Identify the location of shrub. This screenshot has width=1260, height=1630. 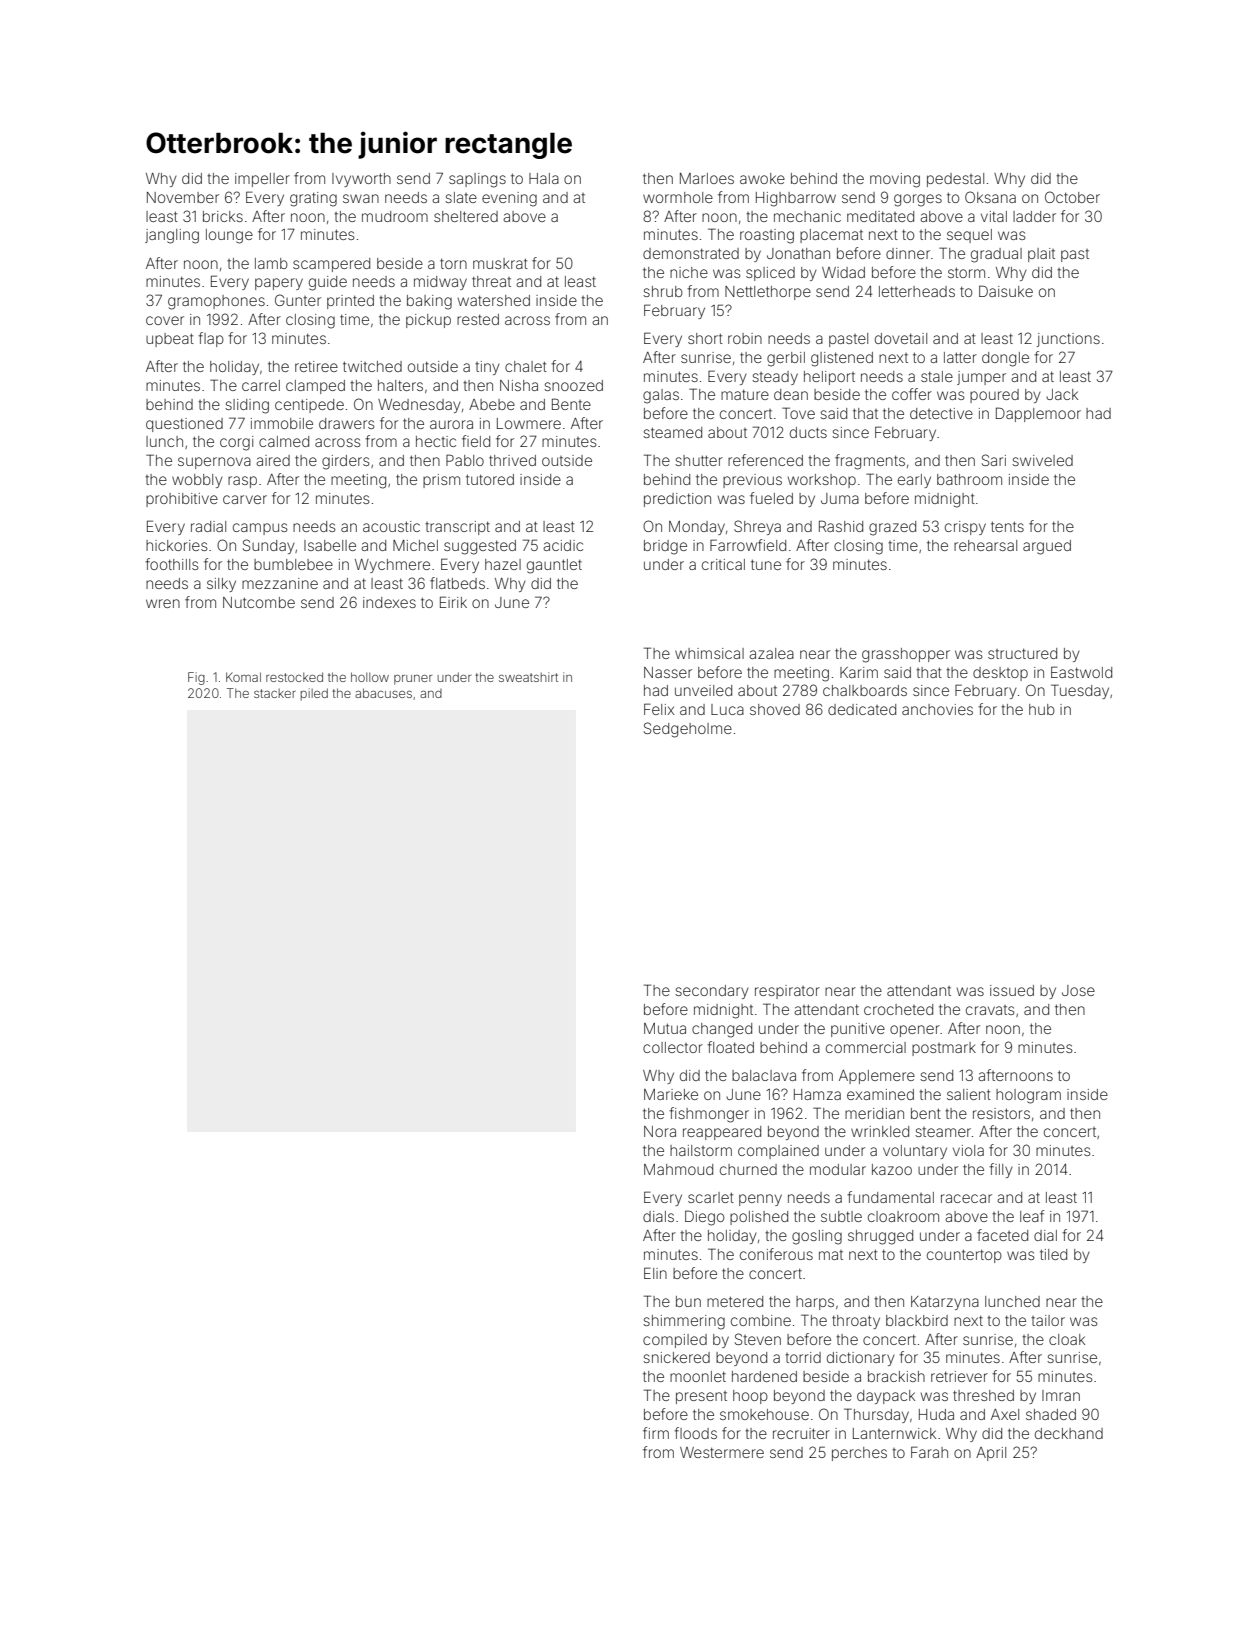
(663, 291).
